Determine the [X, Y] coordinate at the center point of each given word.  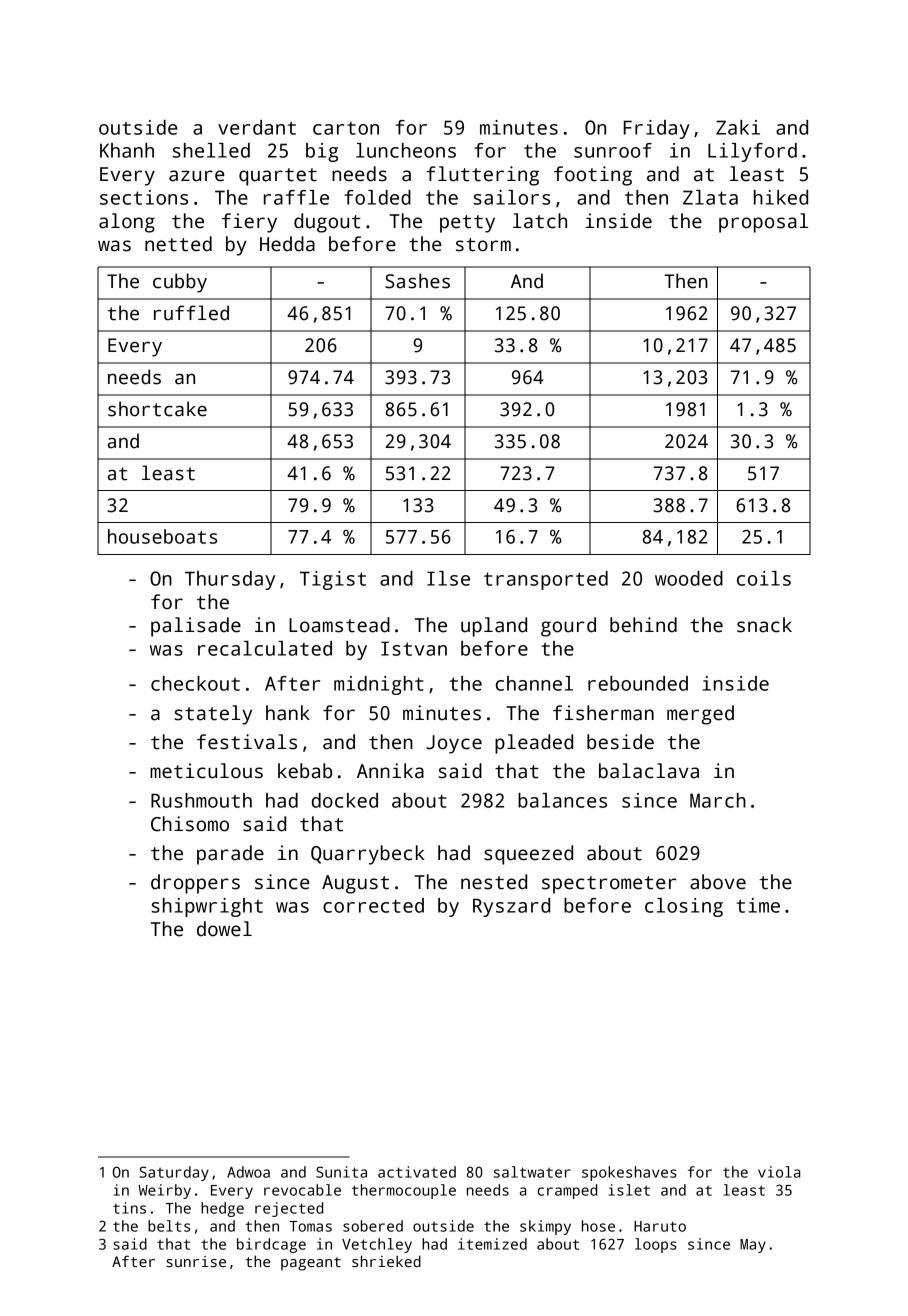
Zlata [710, 197]
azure [197, 176]
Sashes [417, 281]
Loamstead [339, 625]
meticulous [206, 771]
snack [764, 625]
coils [764, 578]
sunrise [196, 1261]
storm [483, 245]
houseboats [162, 536]
